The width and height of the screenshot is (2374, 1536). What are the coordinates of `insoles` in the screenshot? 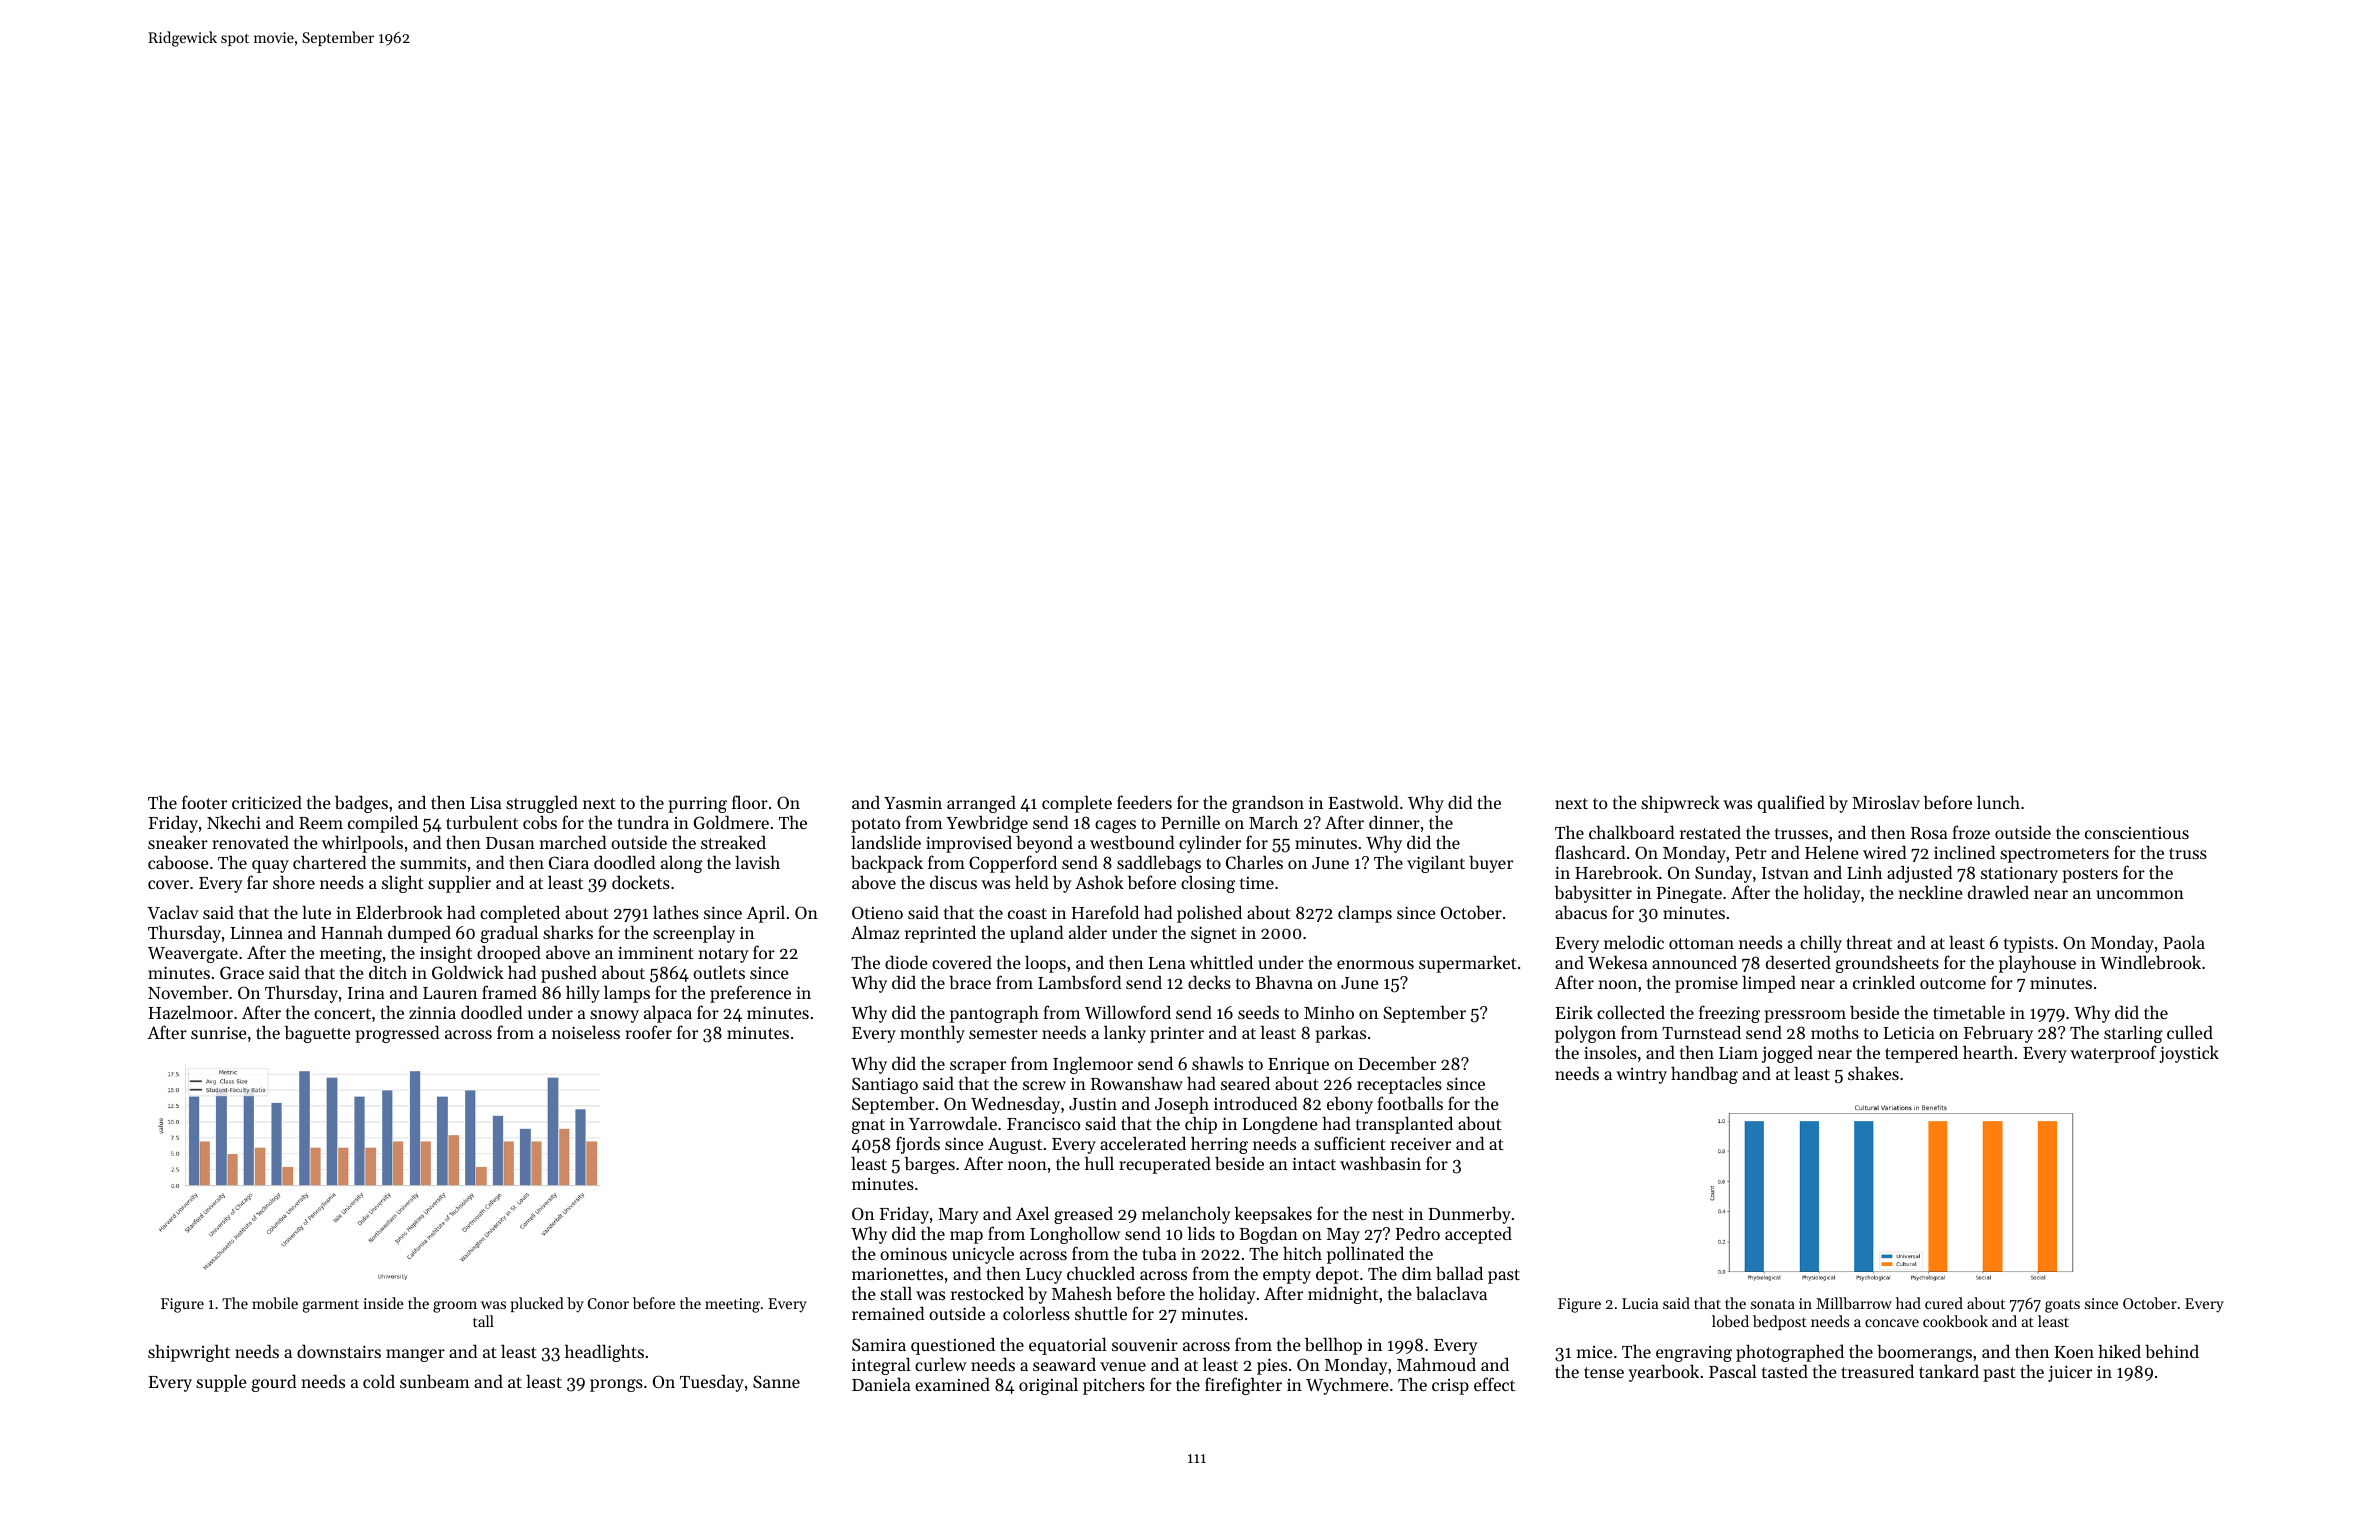 It's located at (1610, 1052).
